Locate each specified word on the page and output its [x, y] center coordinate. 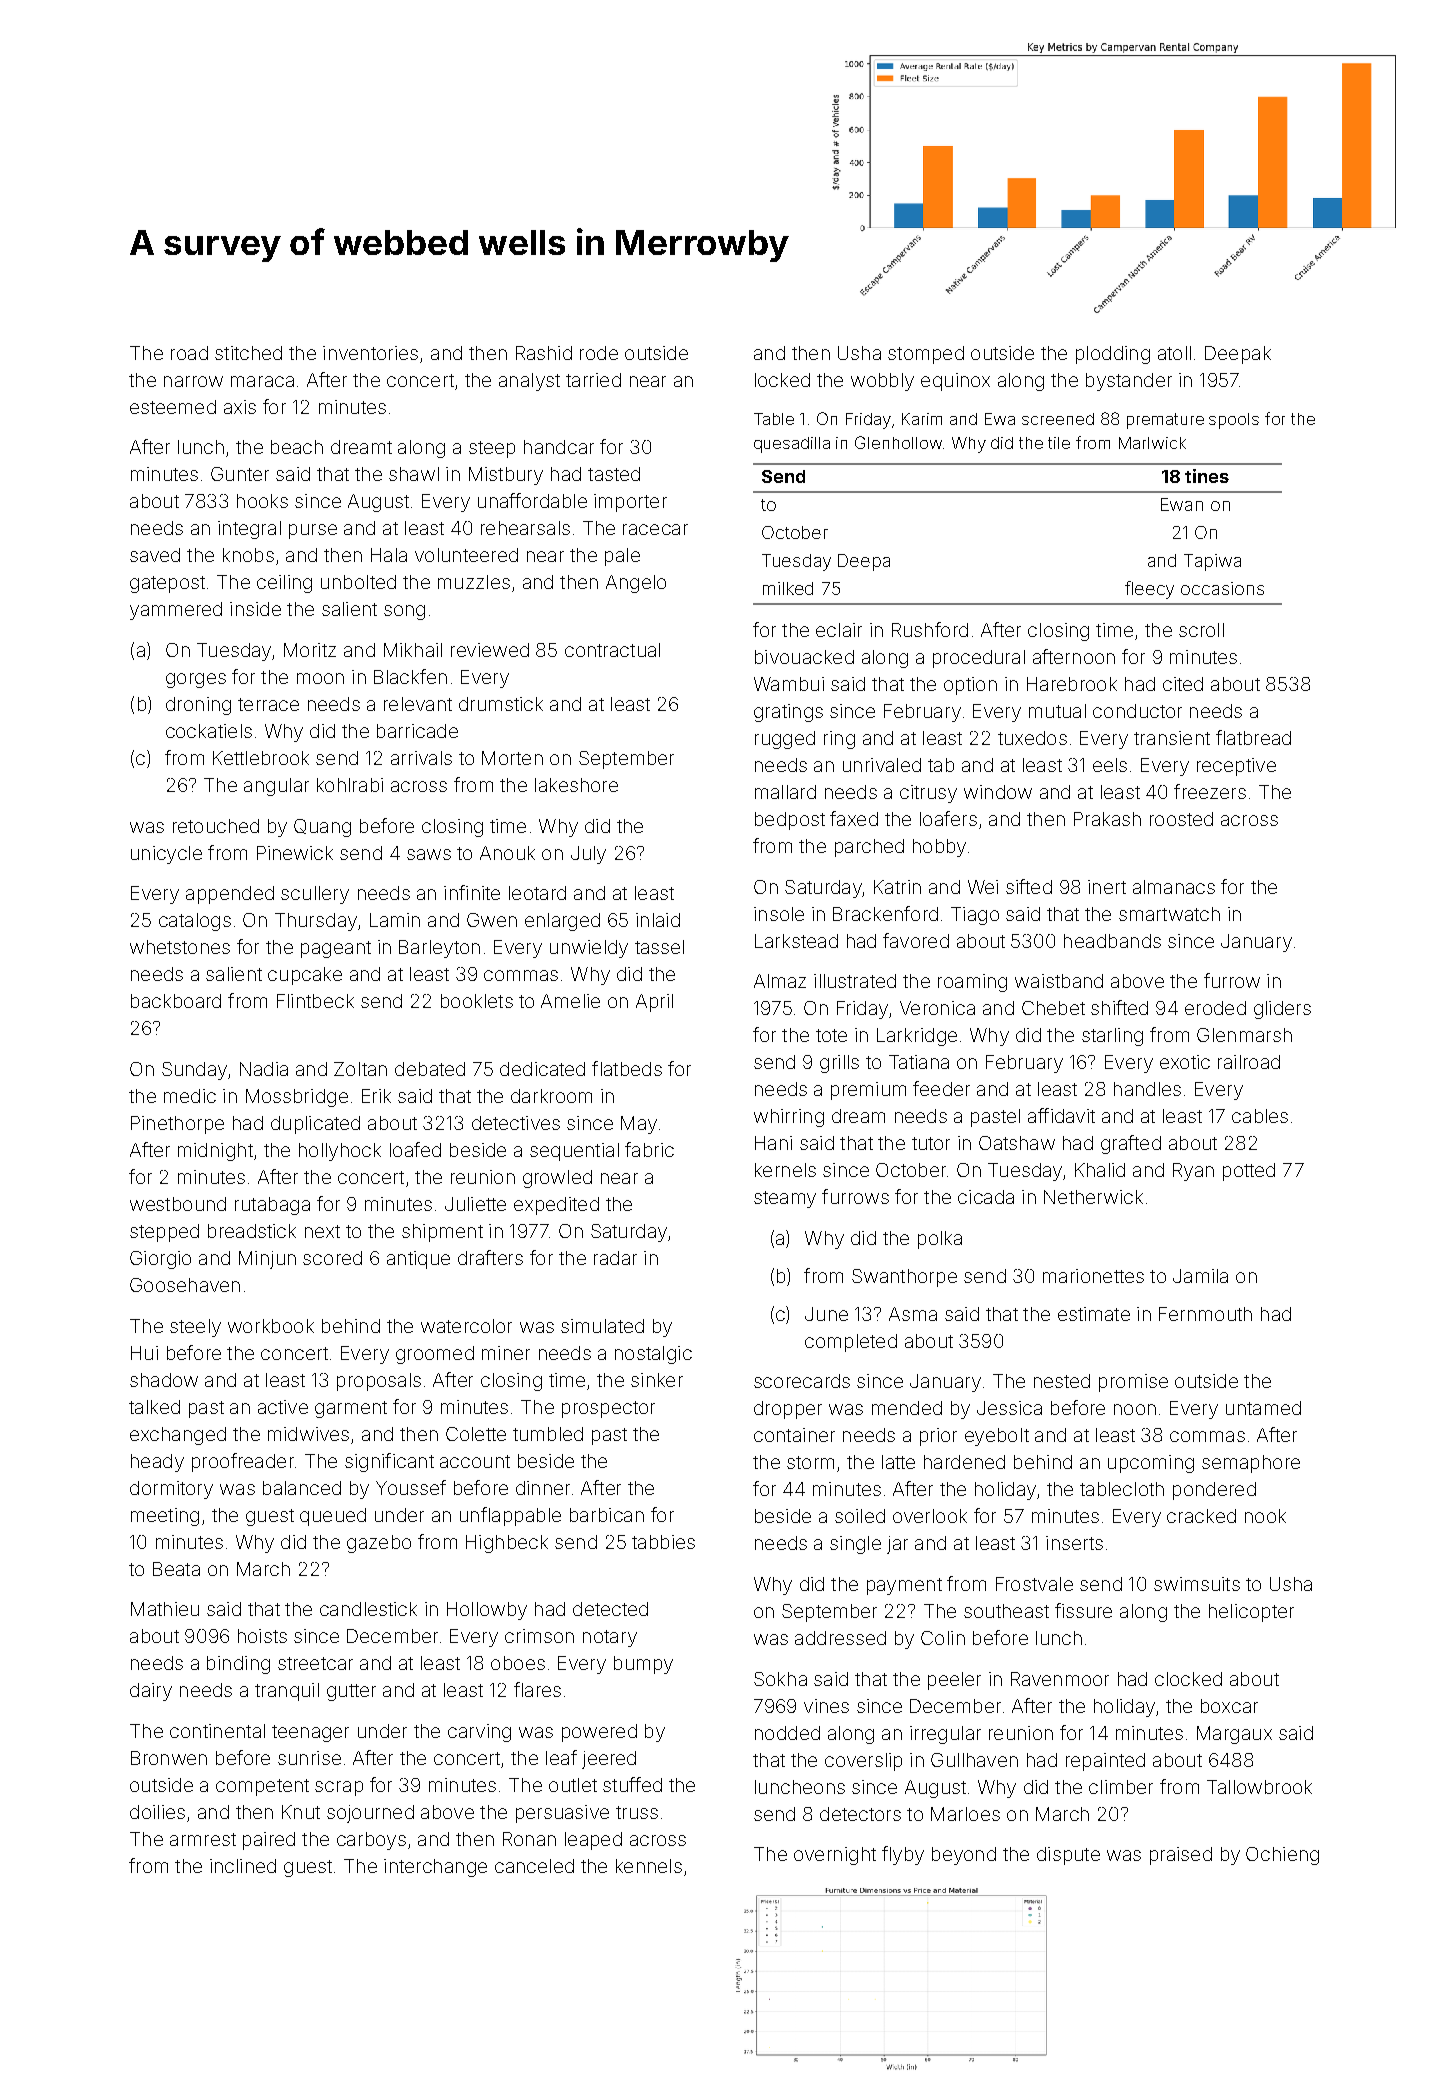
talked [154, 1407]
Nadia [264, 1069]
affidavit [1061, 1115]
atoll [1174, 353]
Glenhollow [898, 442]
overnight [835, 1856]
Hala [389, 555]
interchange [435, 1868]
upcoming [1151, 1464]
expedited [556, 1206]
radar [615, 1258]
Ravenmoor [1060, 1679]
